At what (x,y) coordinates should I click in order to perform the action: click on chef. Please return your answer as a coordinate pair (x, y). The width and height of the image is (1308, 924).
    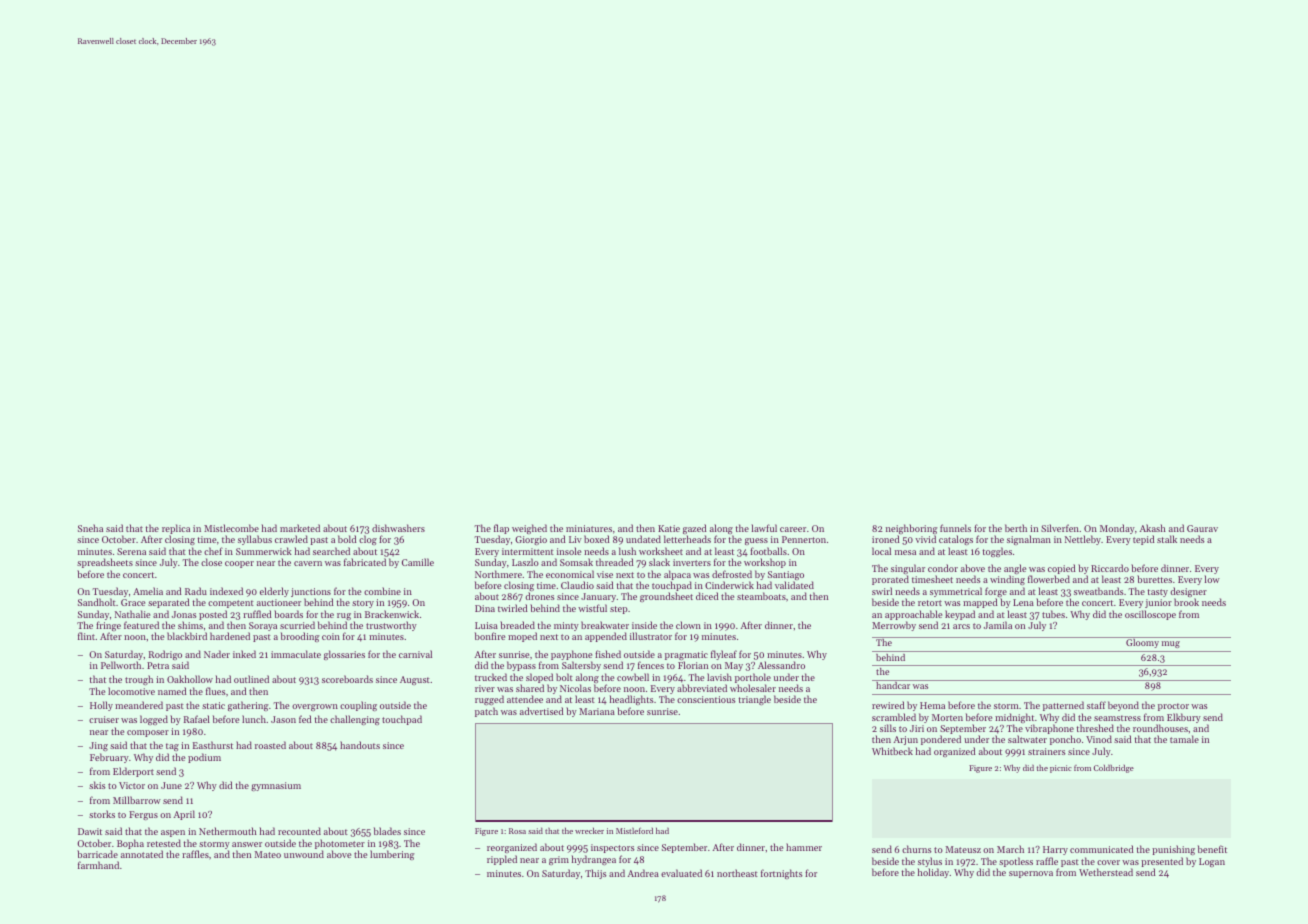
    Looking at the image, I should click on (213, 551).
